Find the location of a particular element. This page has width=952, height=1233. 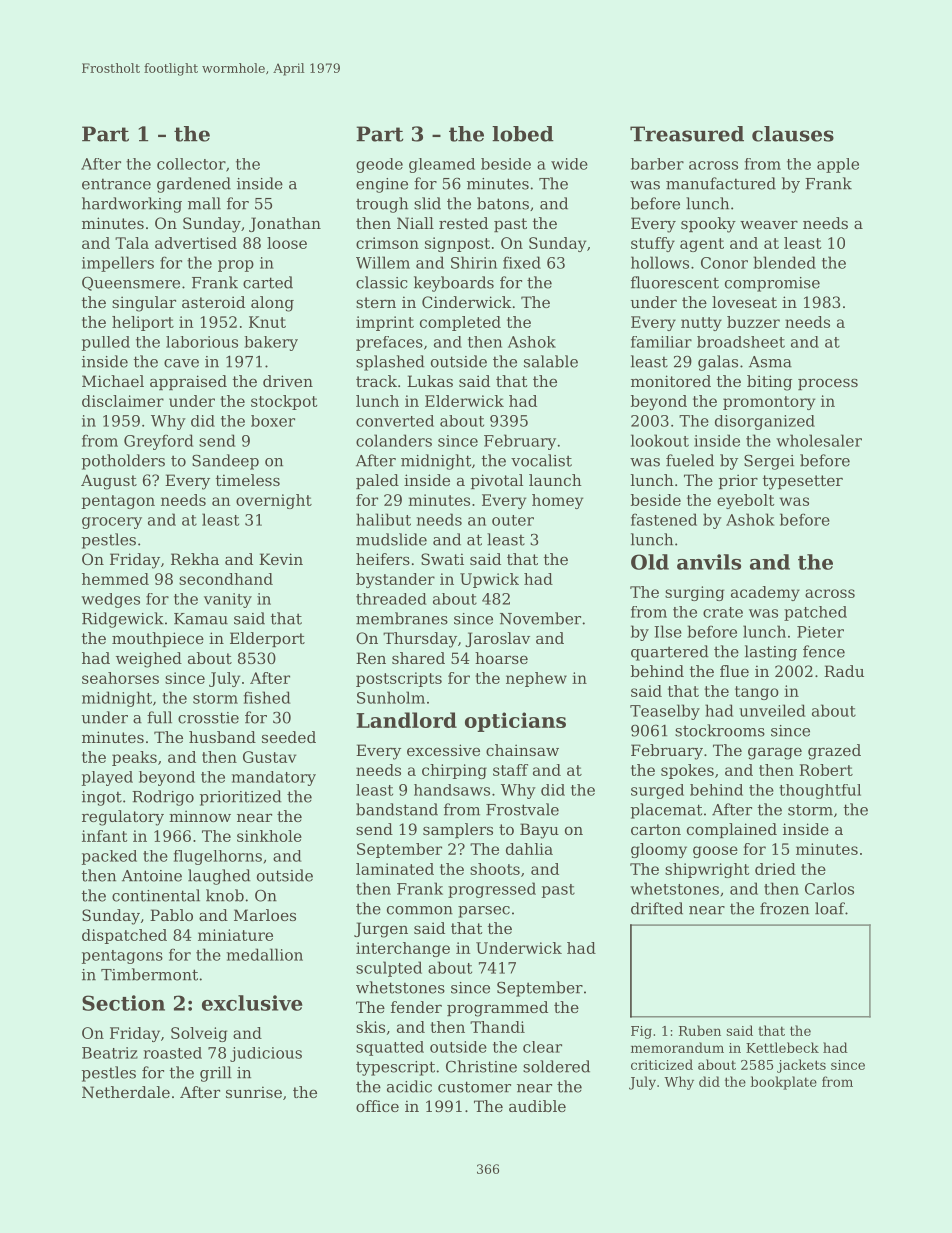

hemmed is located at coordinates (115, 579).
